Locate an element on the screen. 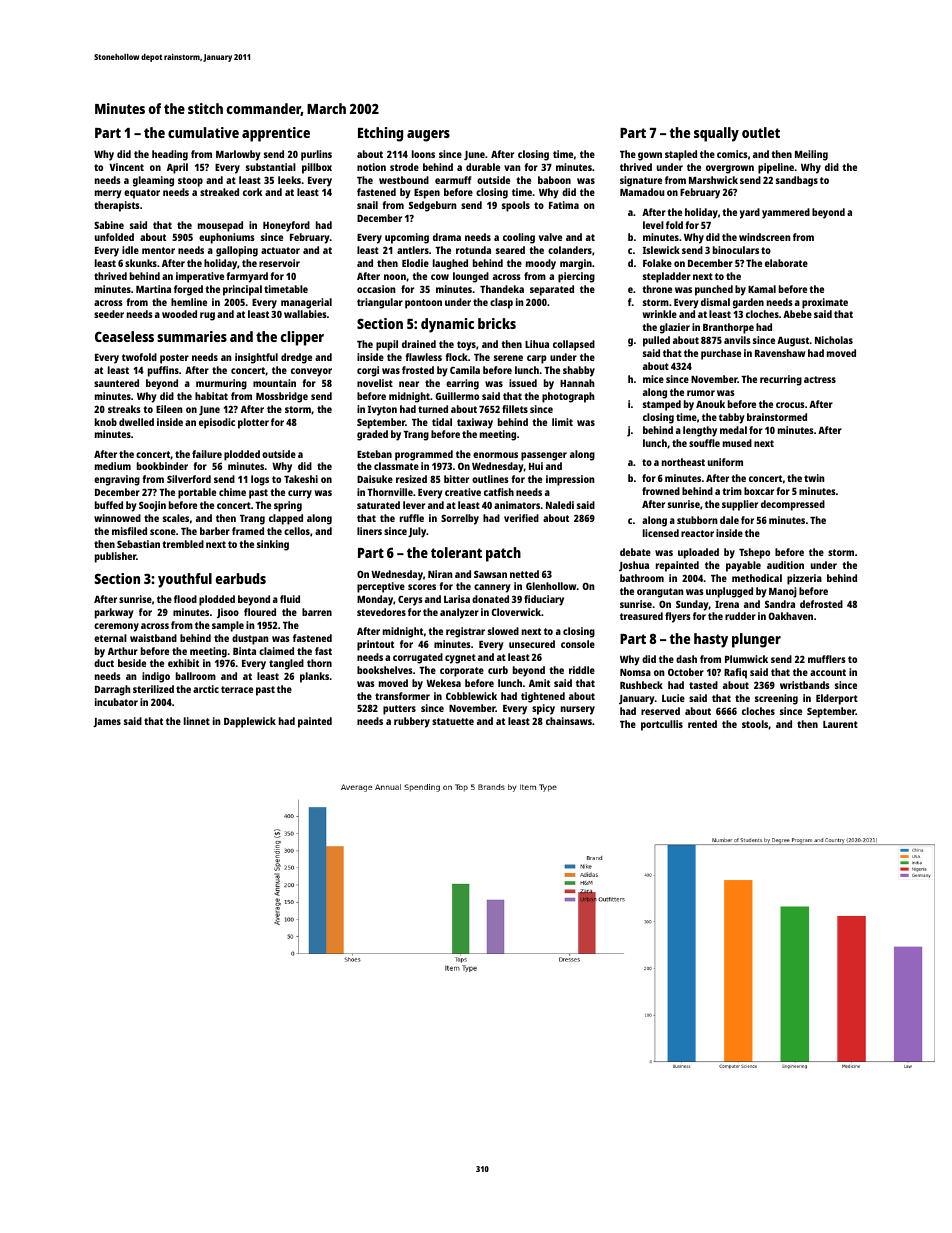  barber is located at coordinates (215, 531).
